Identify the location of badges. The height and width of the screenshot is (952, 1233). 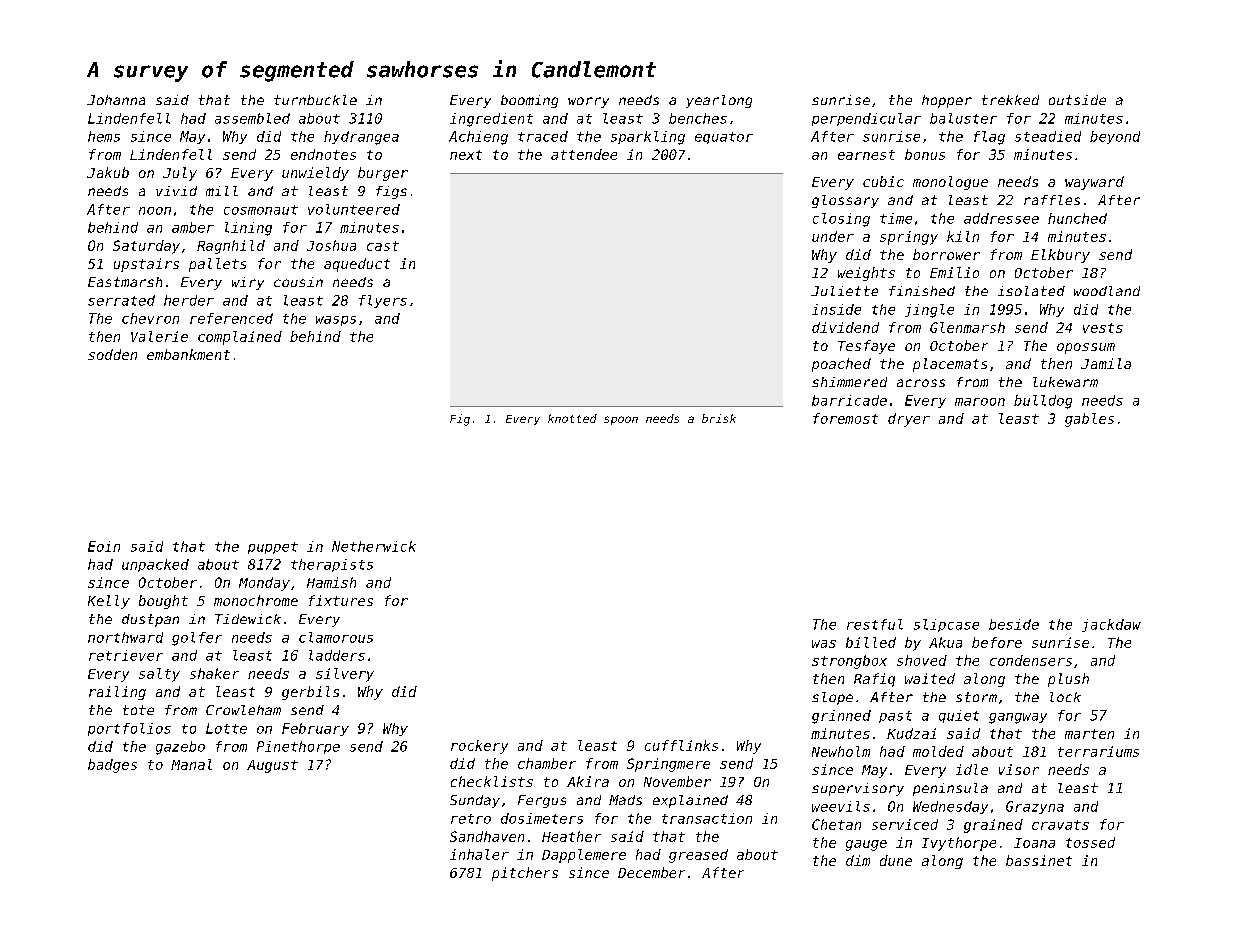
(112, 766).
